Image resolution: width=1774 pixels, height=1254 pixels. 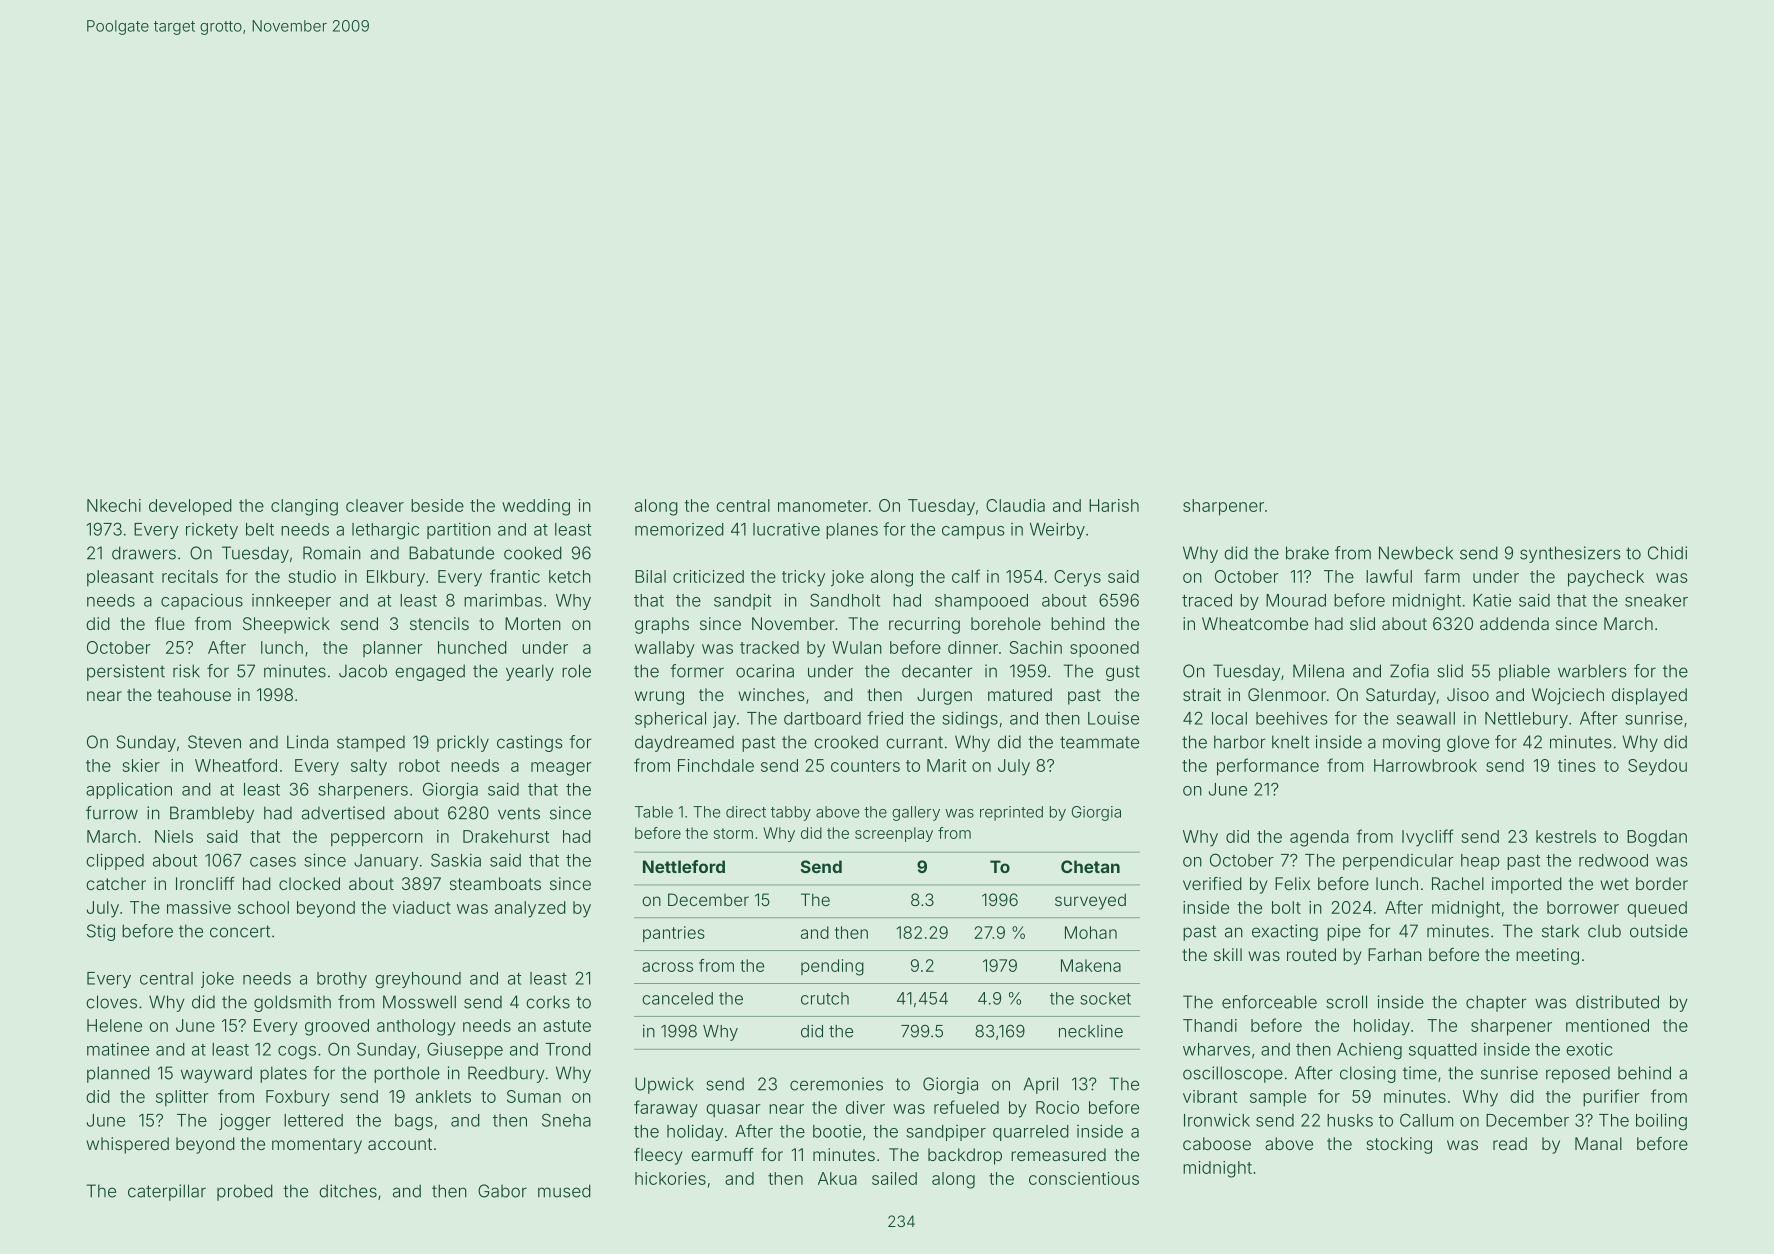 What do you see at coordinates (337, 1027) in the image?
I see `grooved` at bounding box center [337, 1027].
